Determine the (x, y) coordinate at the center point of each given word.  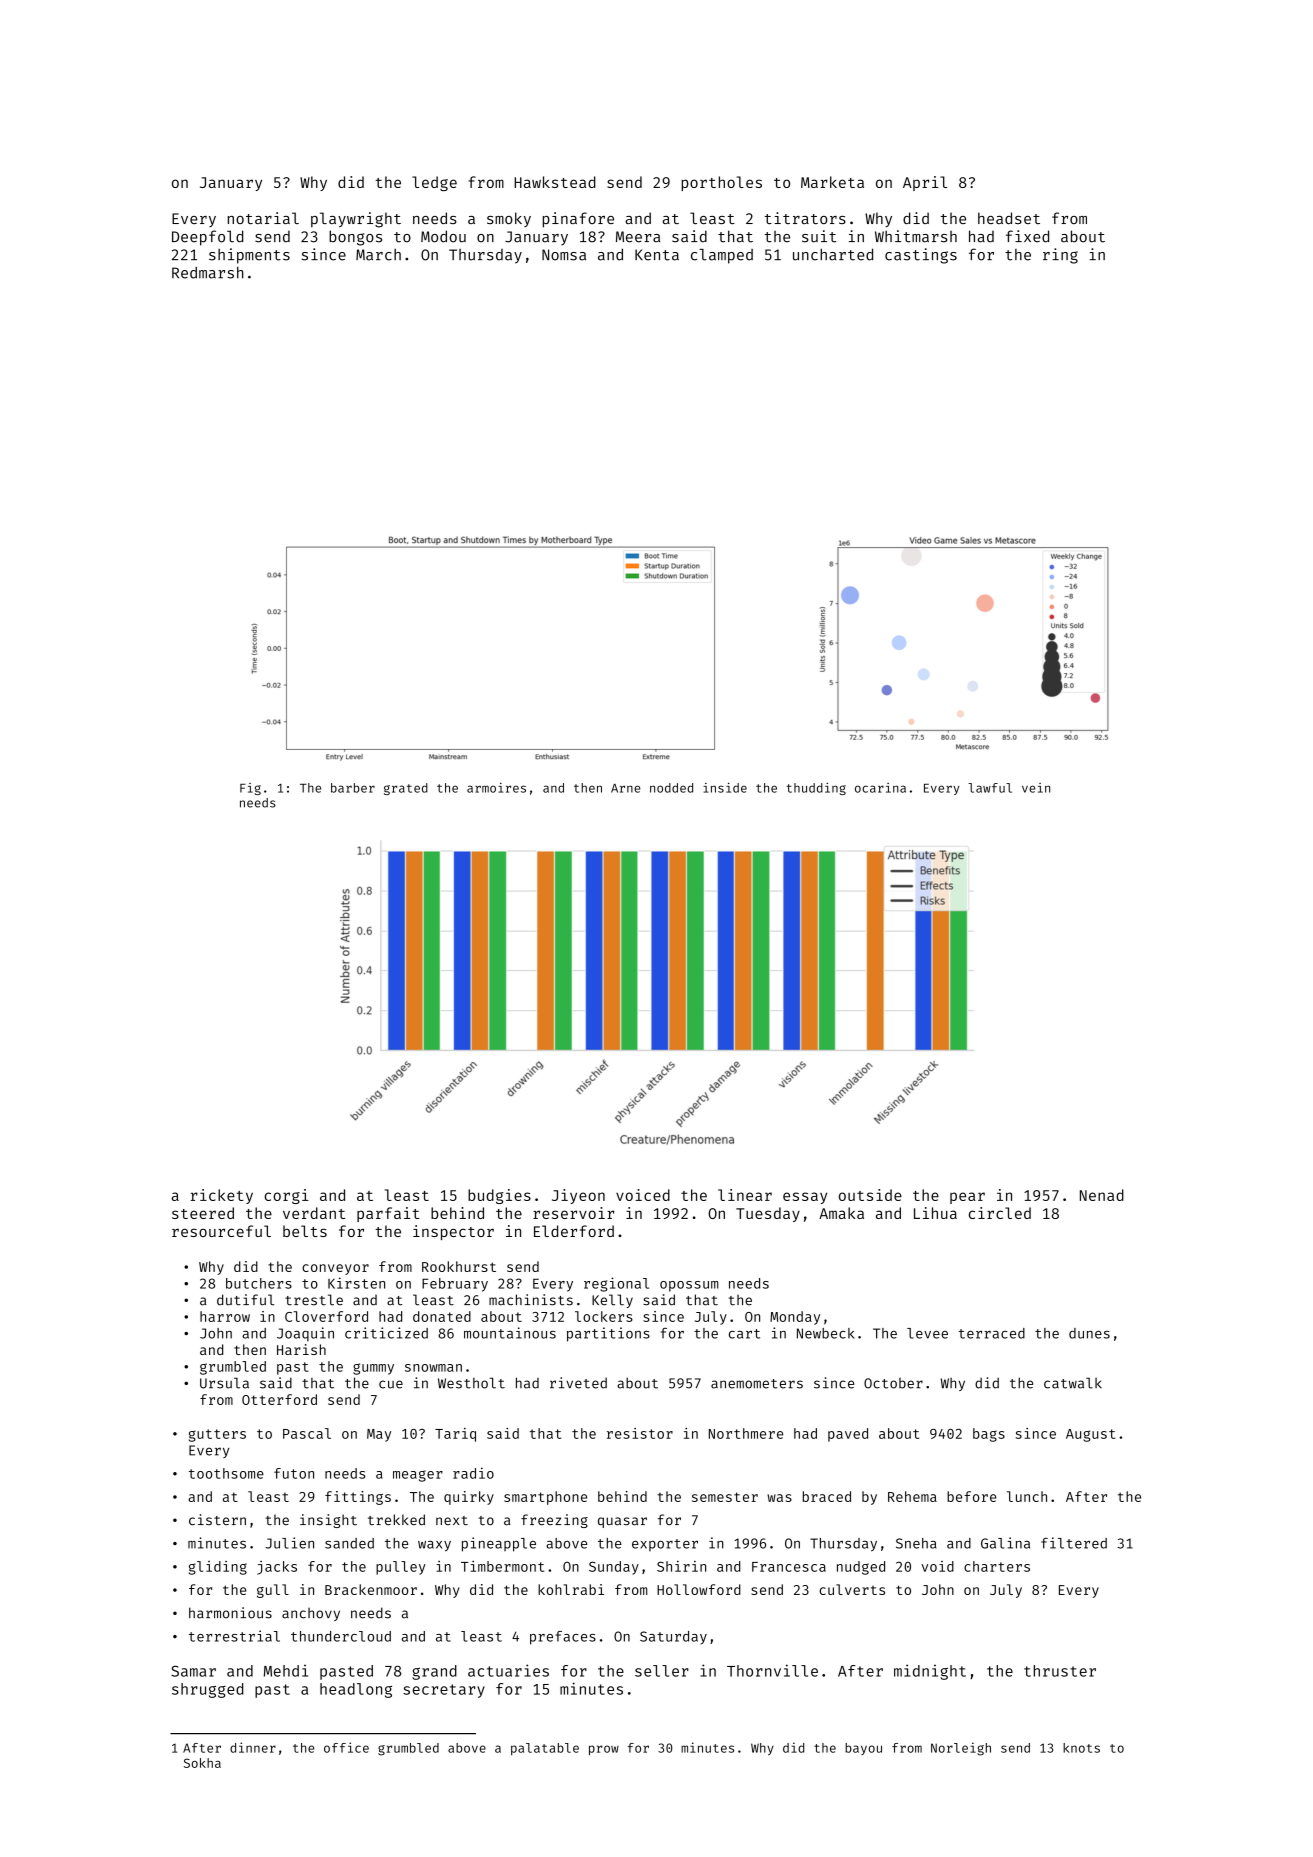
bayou (863, 1749)
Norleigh (961, 1749)
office (346, 1747)
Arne (625, 788)
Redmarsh (208, 273)
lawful (990, 788)
